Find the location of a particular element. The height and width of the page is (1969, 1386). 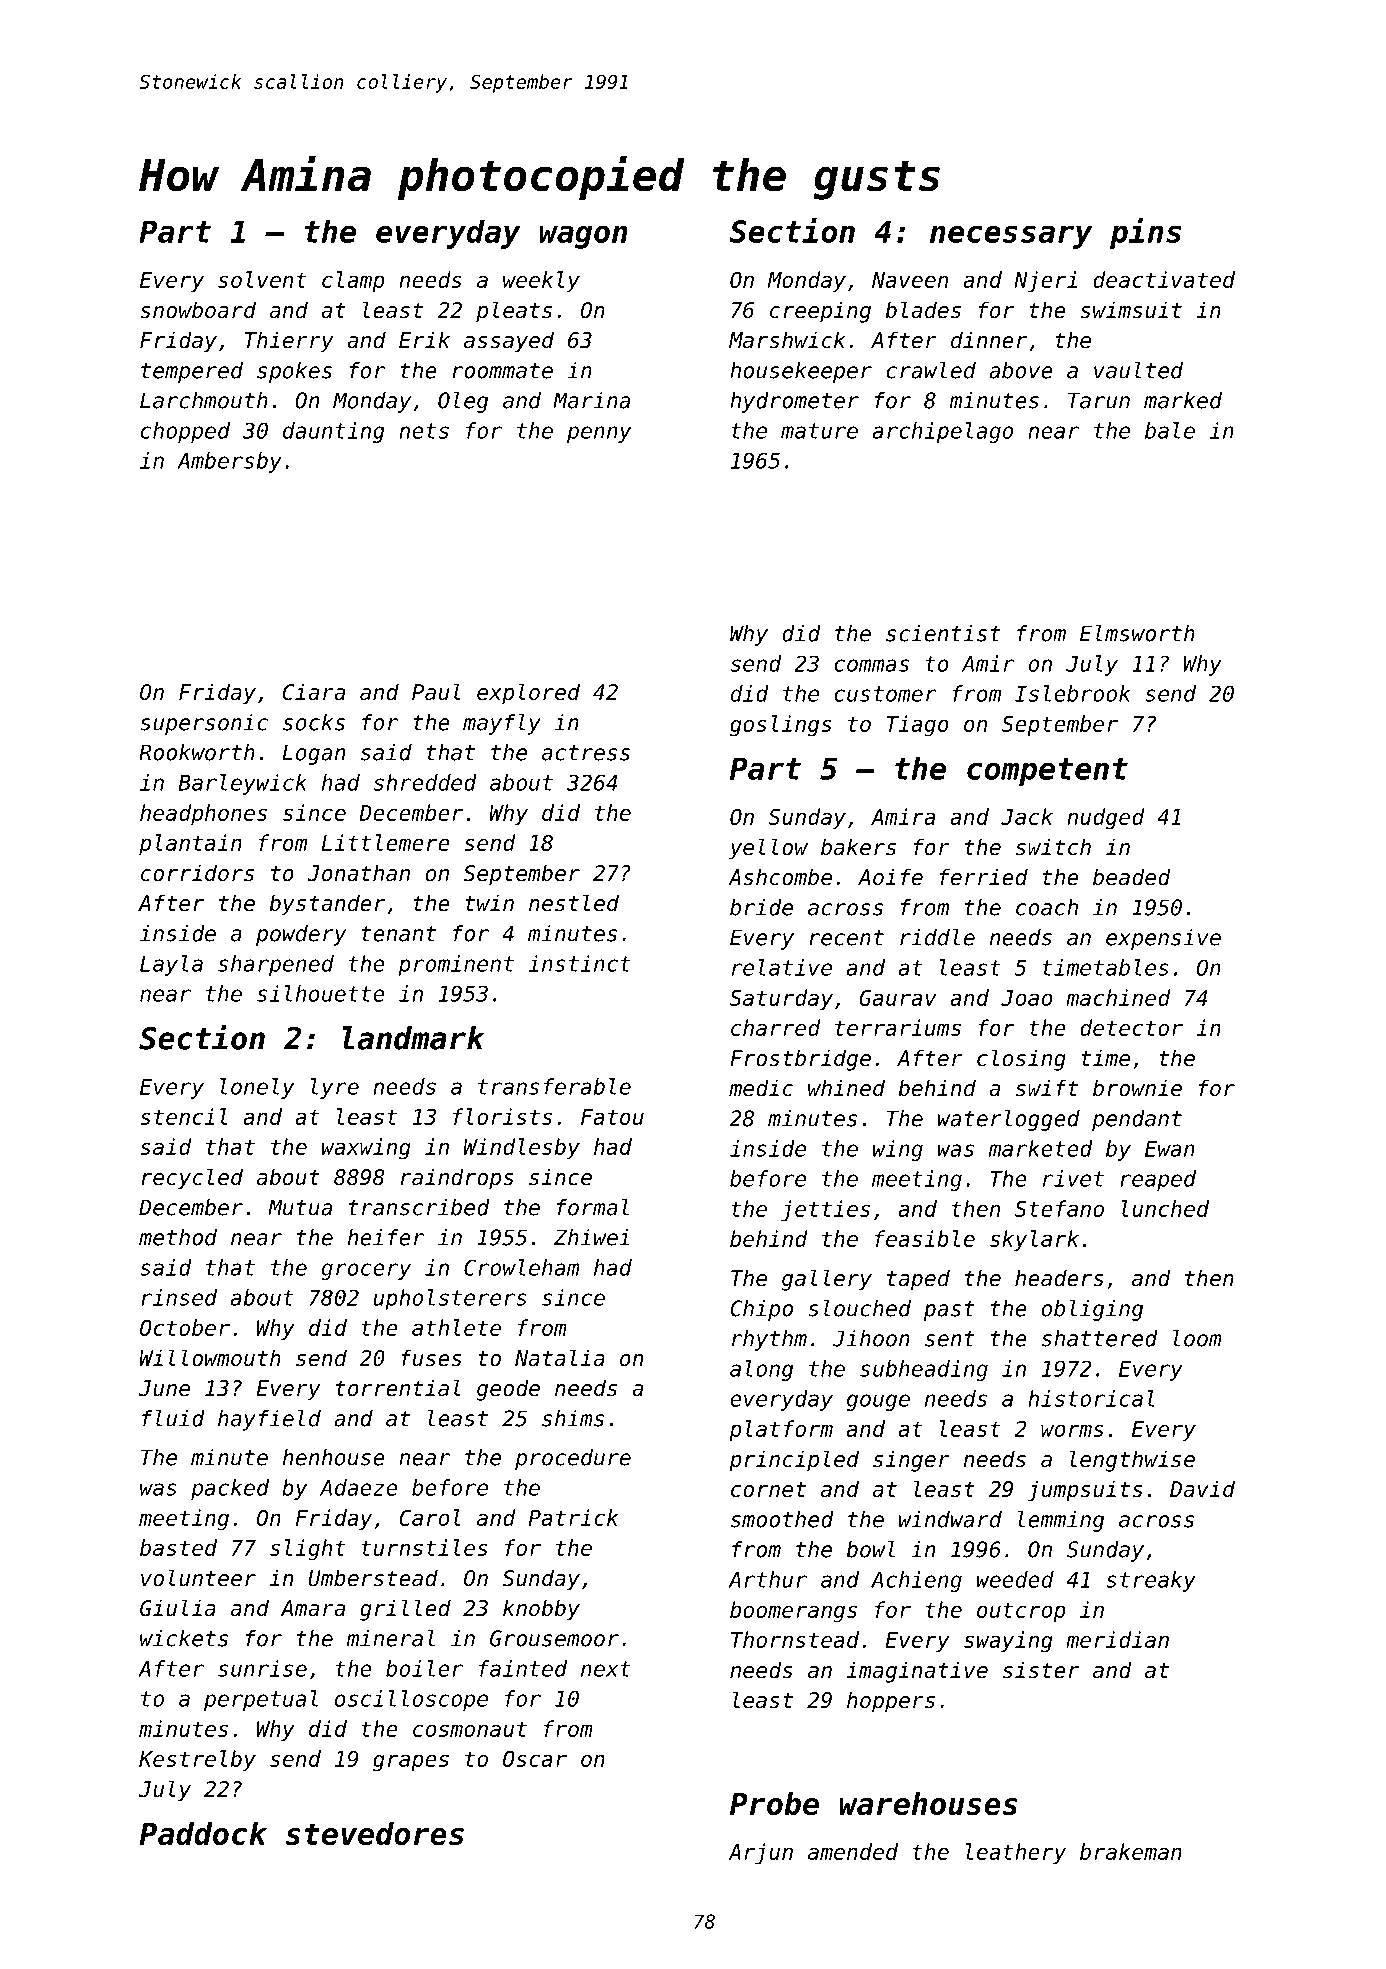

solvent is located at coordinates (262, 279).
